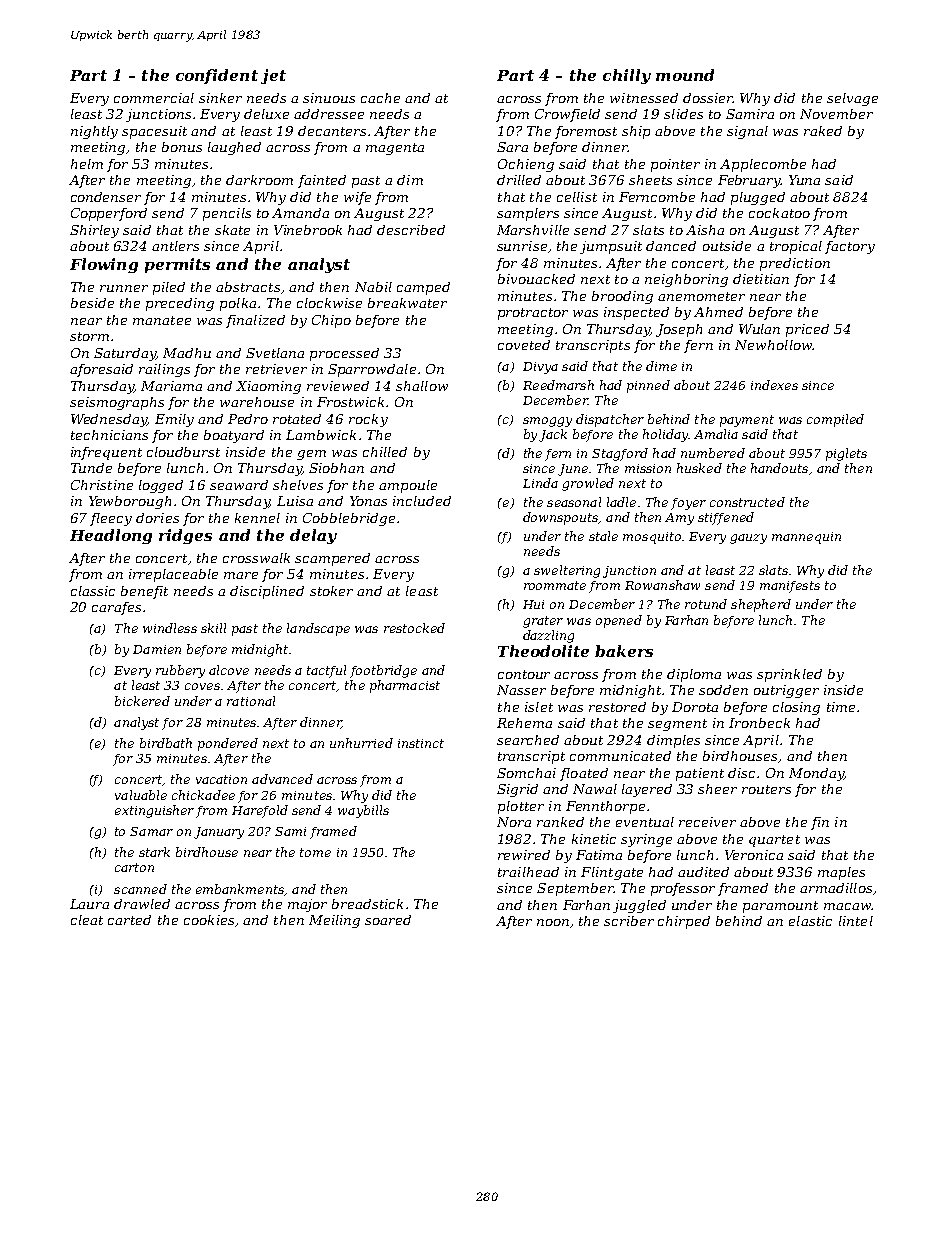 The image size is (952, 1233). What do you see at coordinates (154, 98) in the page?
I see `commercial` at bounding box center [154, 98].
